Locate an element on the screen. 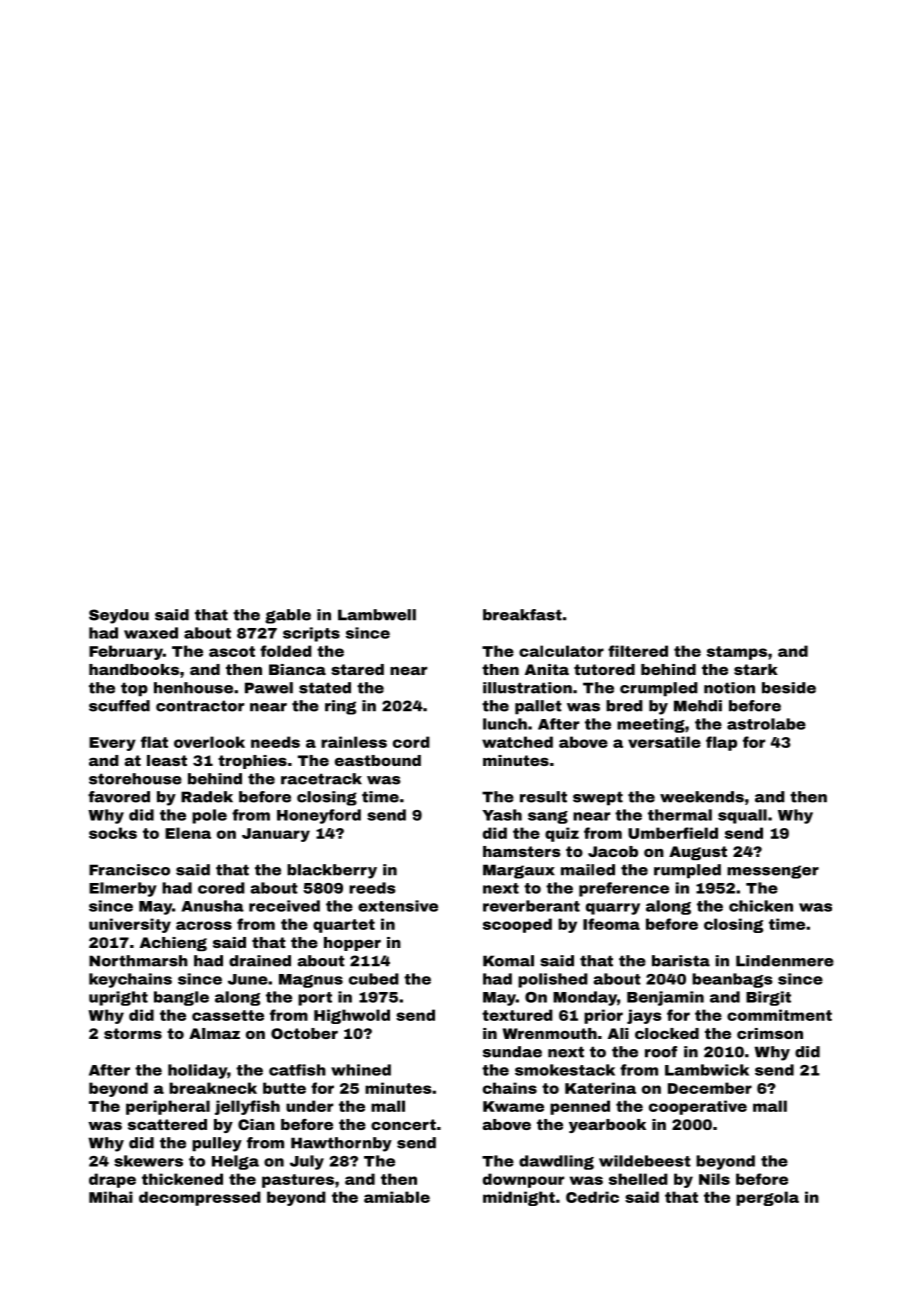  amiable is located at coordinates (397, 1197).
